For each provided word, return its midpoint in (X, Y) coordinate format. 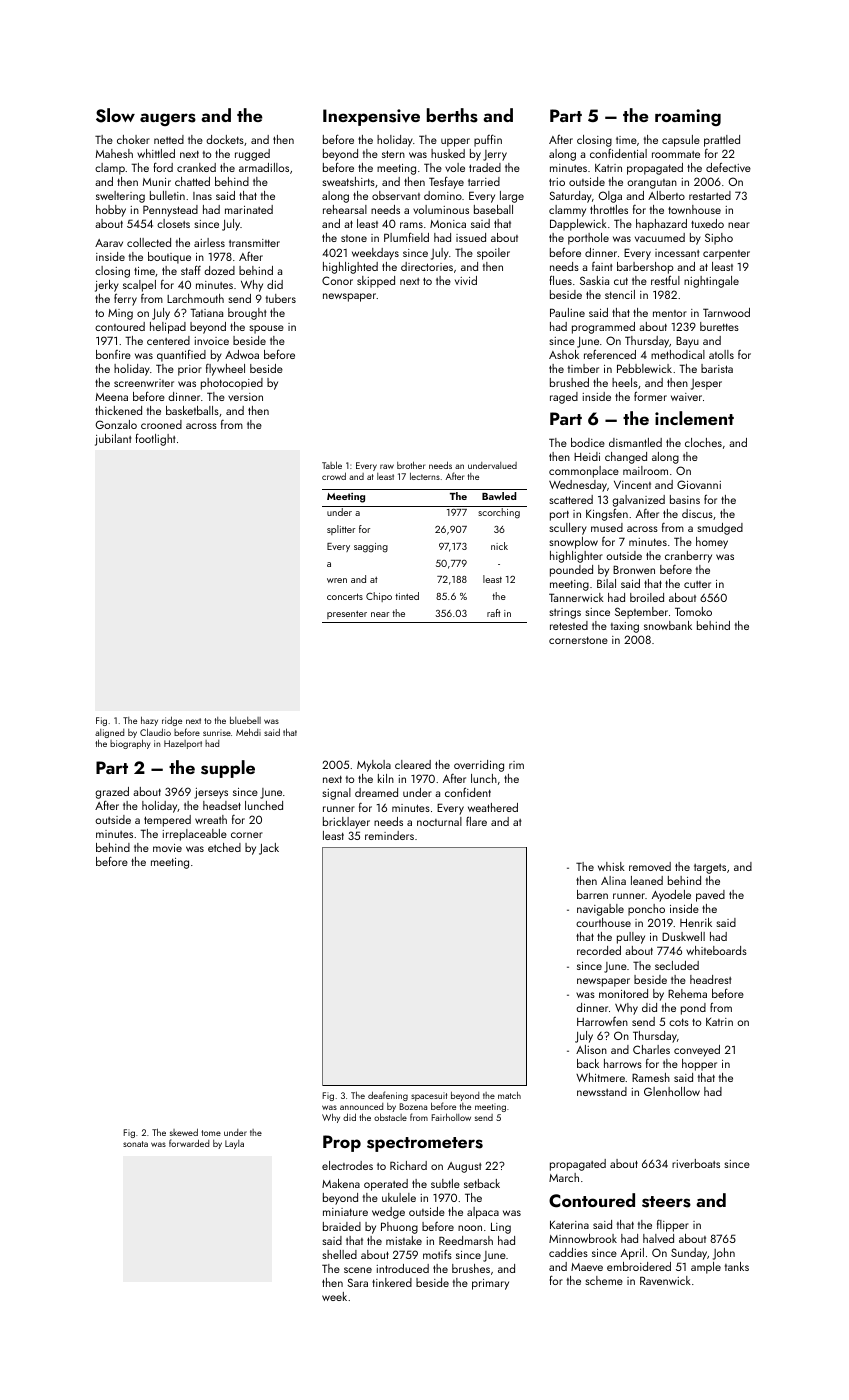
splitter (341, 530)
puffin (488, 140)
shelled (340, 1254)
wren (337, 580)
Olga (610, 197)
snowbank (668, 625)
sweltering (120, 197)
